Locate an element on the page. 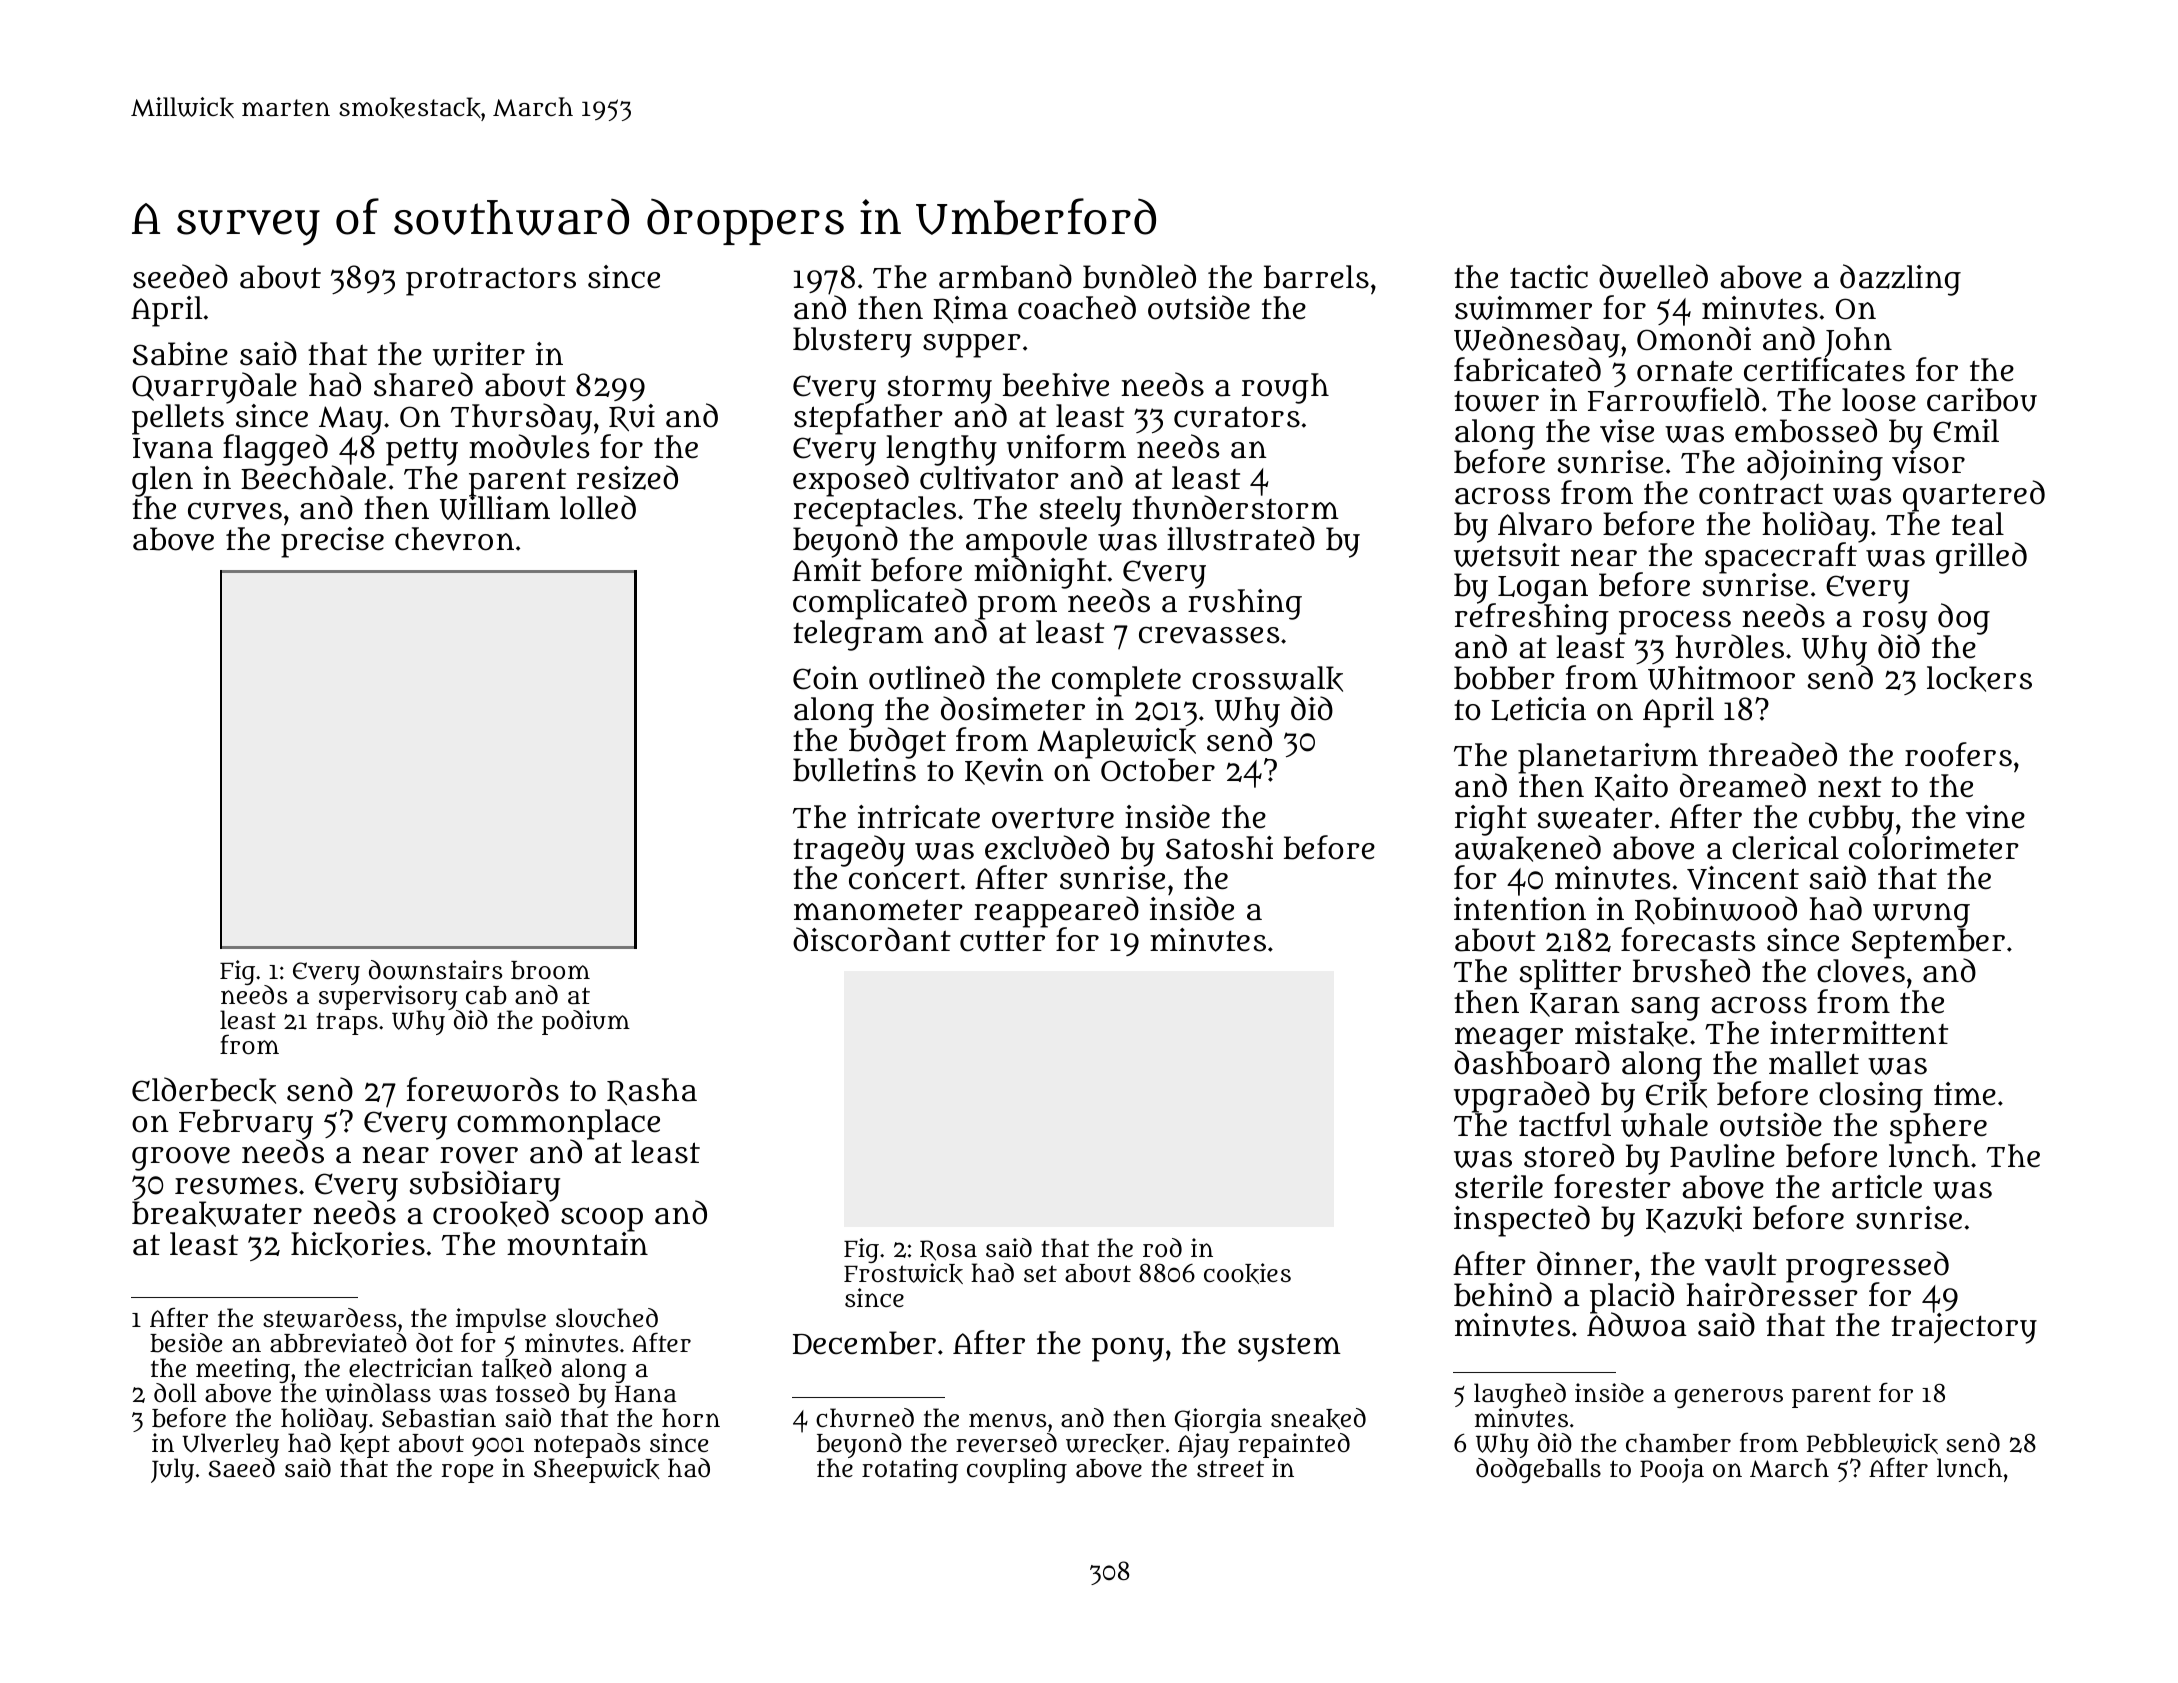 Image resolution: width=2178 pixels, height=1683 pixels. shared is located at coordinates (423, 384).
